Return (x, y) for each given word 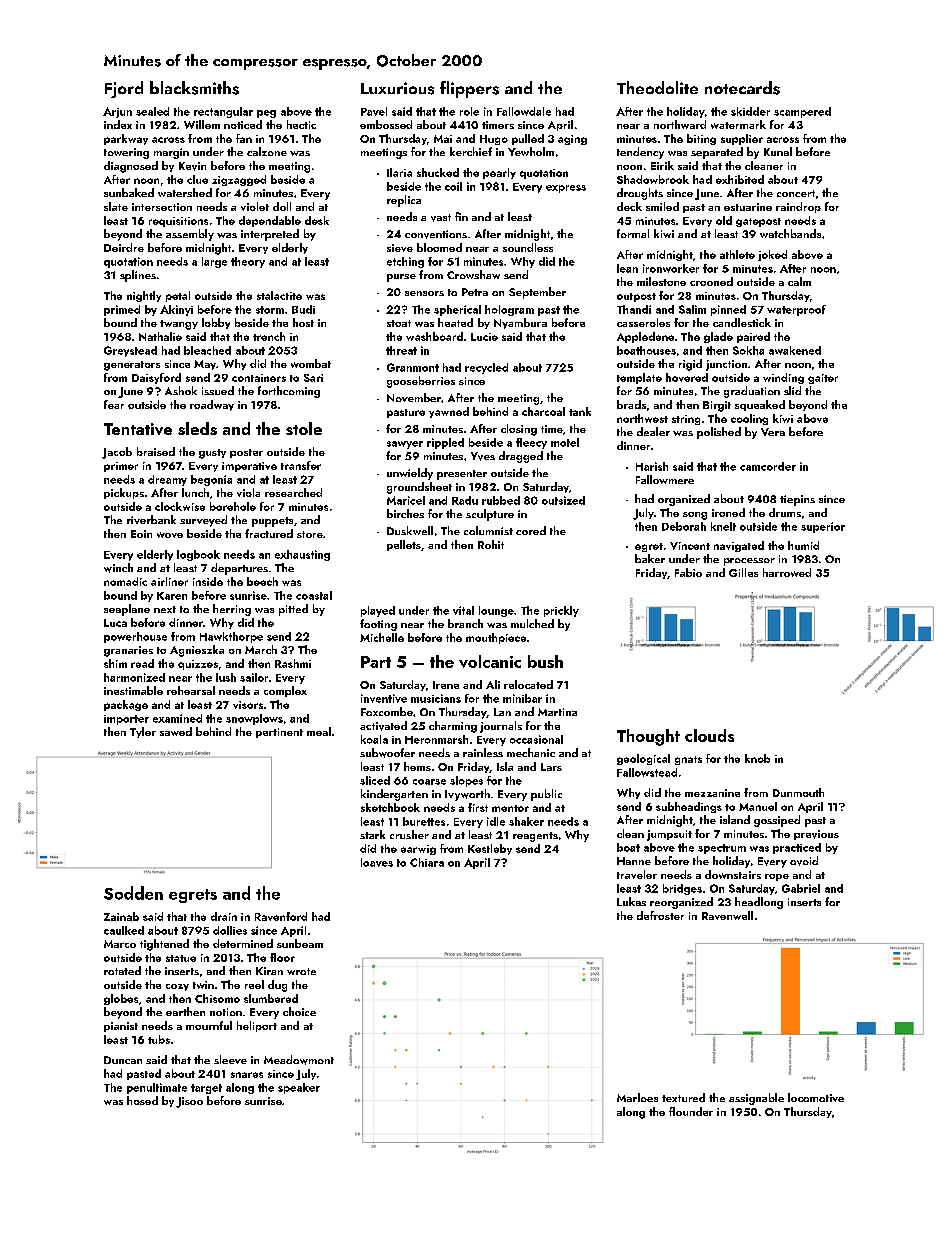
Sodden (133, 893)
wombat (311, 363)
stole (304, 428)
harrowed (787, 572)
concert (796, 193)
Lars (551, 767)
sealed (152, 111)
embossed (386, 124)
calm (799, 281)
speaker (299, 1088)
